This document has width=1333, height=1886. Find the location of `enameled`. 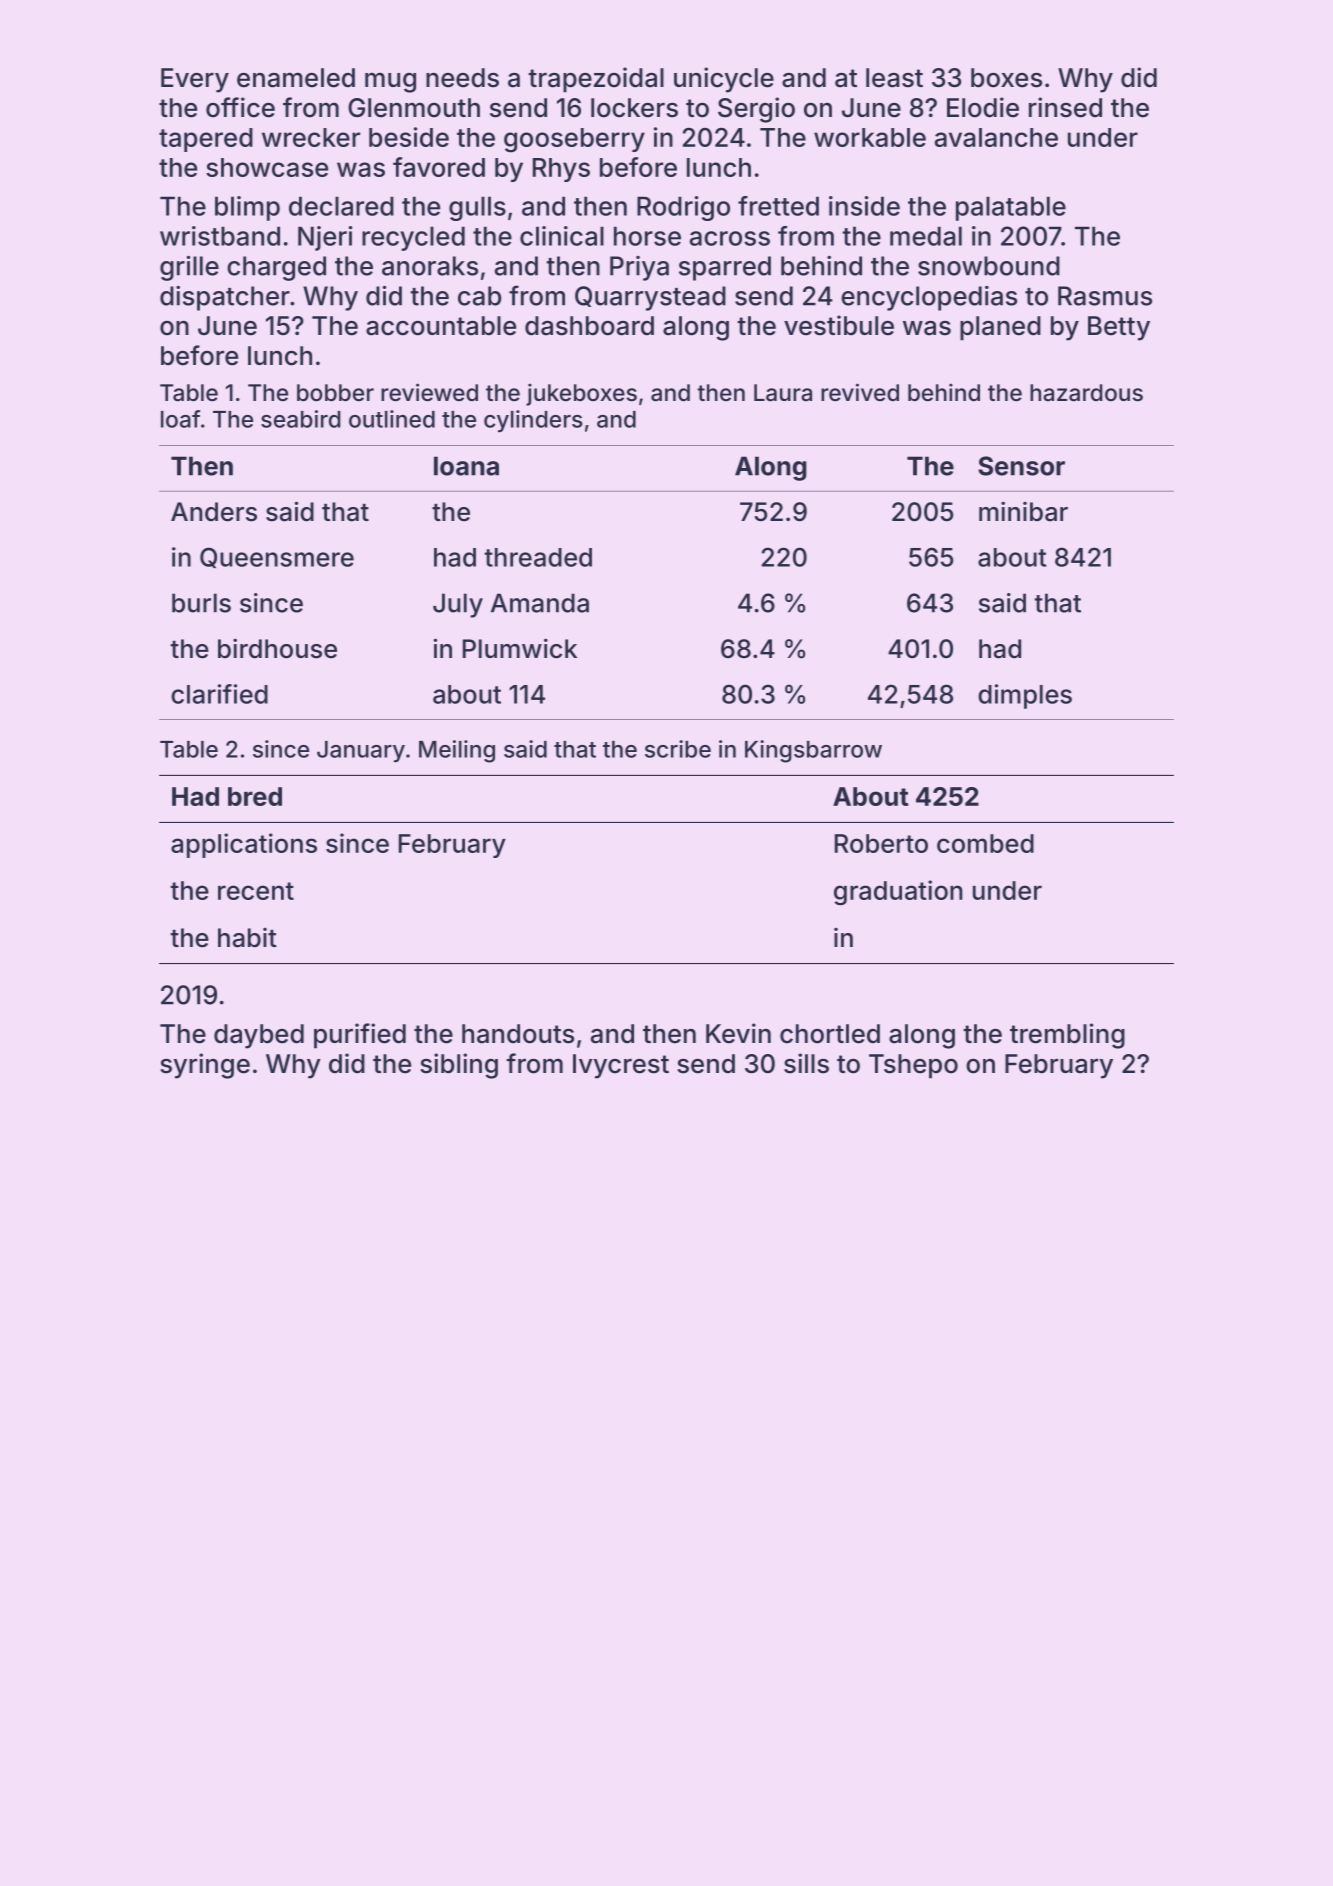

enameled is located at coordinates (296, 78).
